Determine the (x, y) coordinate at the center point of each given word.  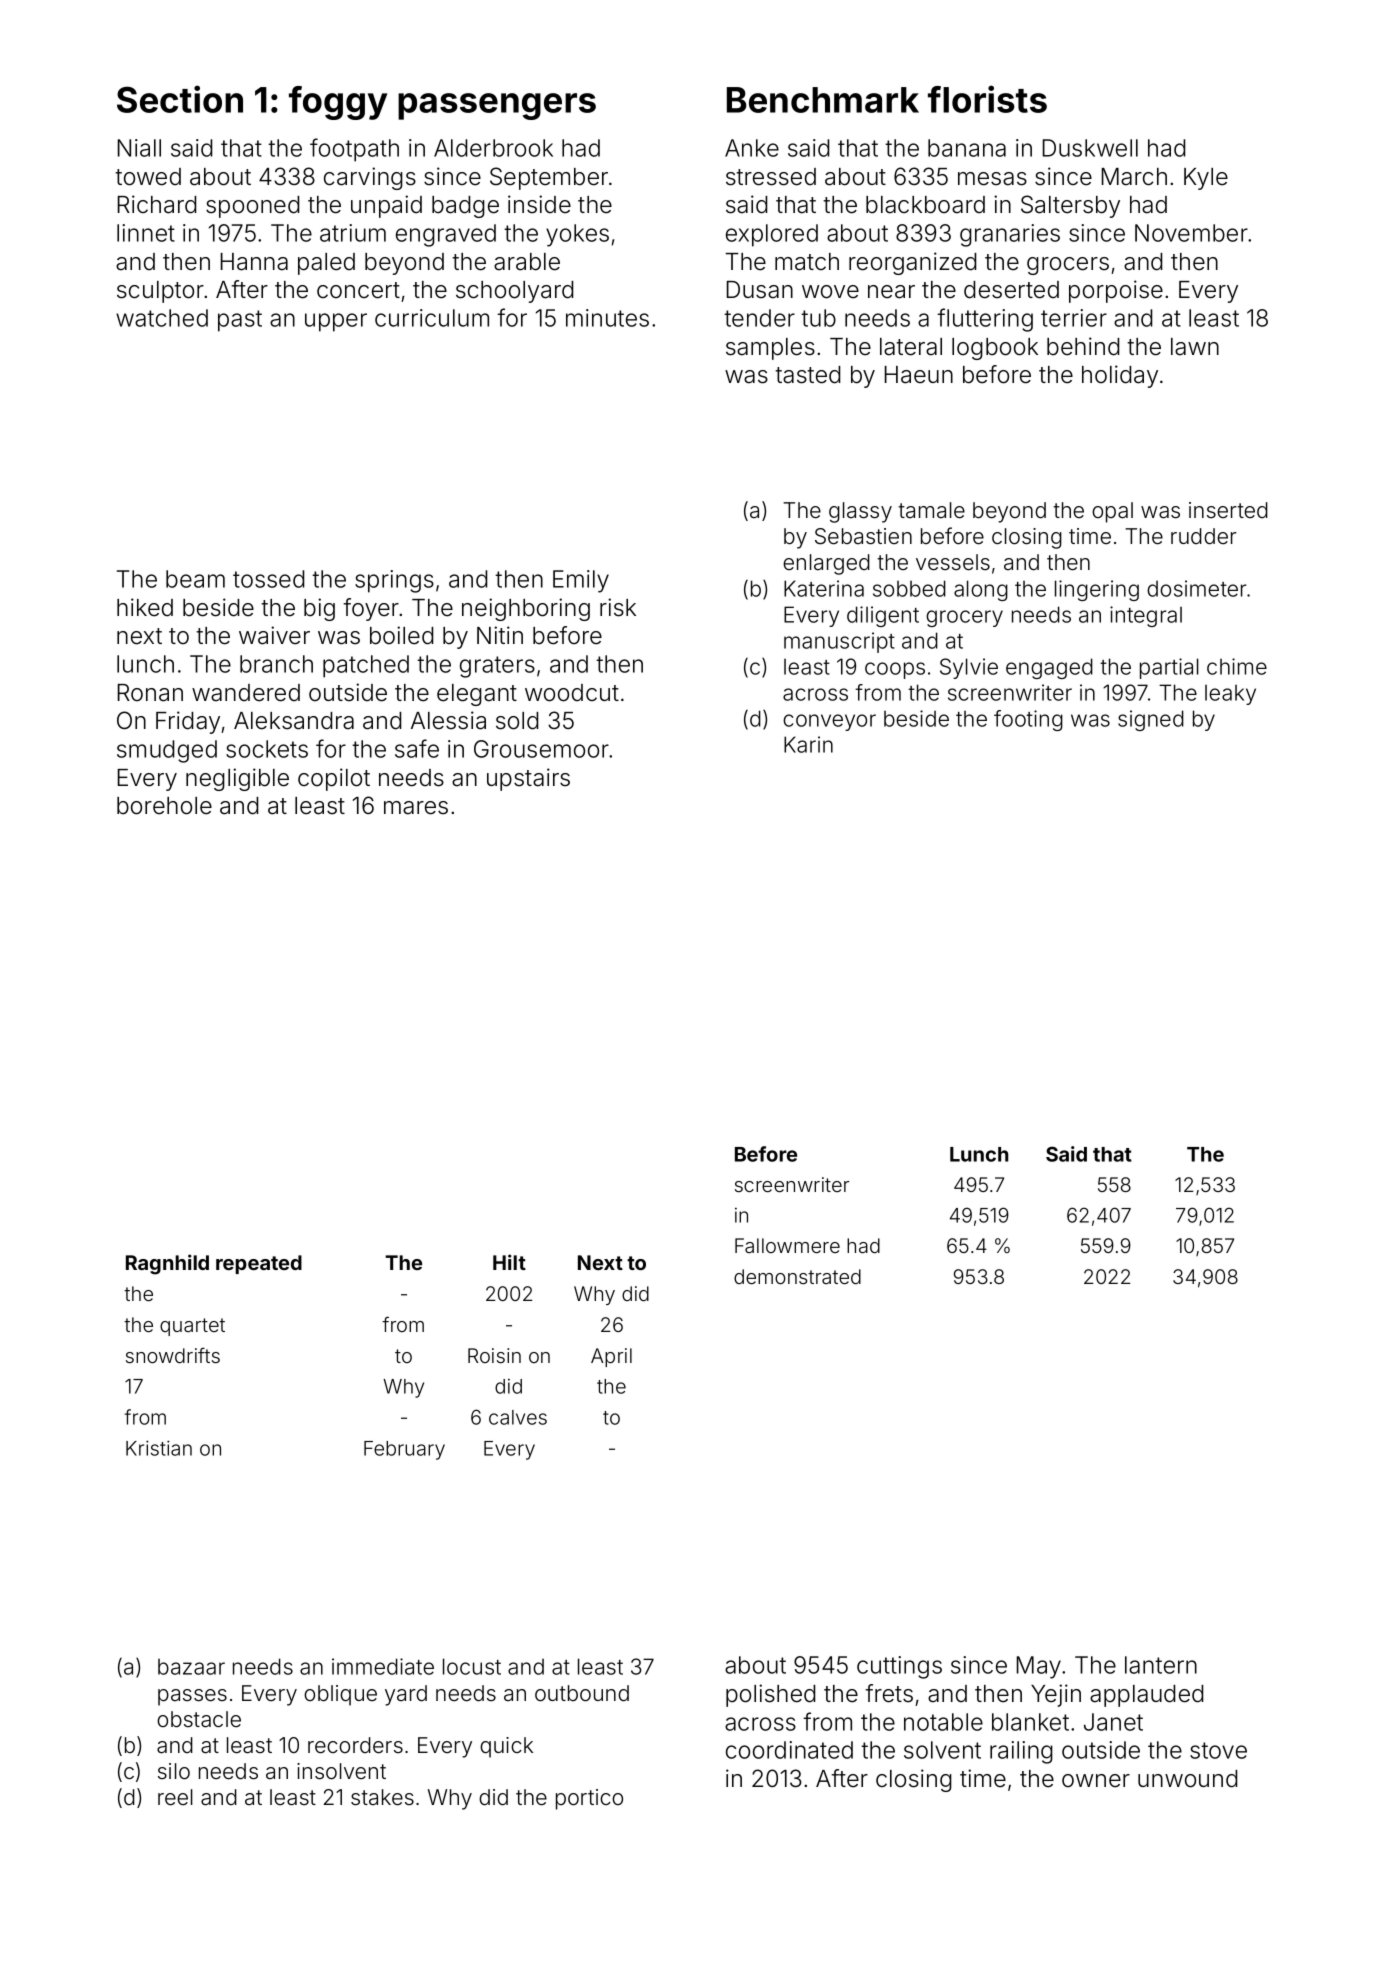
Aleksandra (294, 721)
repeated (259, 1264)
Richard (157, 204)
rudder (1204, 536)
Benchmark (823, 100)
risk (618, 607)
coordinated (789, 1750)
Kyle (1206, 179)
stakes (382, 1797)
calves (518, 1417)
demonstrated (797, 1276)
